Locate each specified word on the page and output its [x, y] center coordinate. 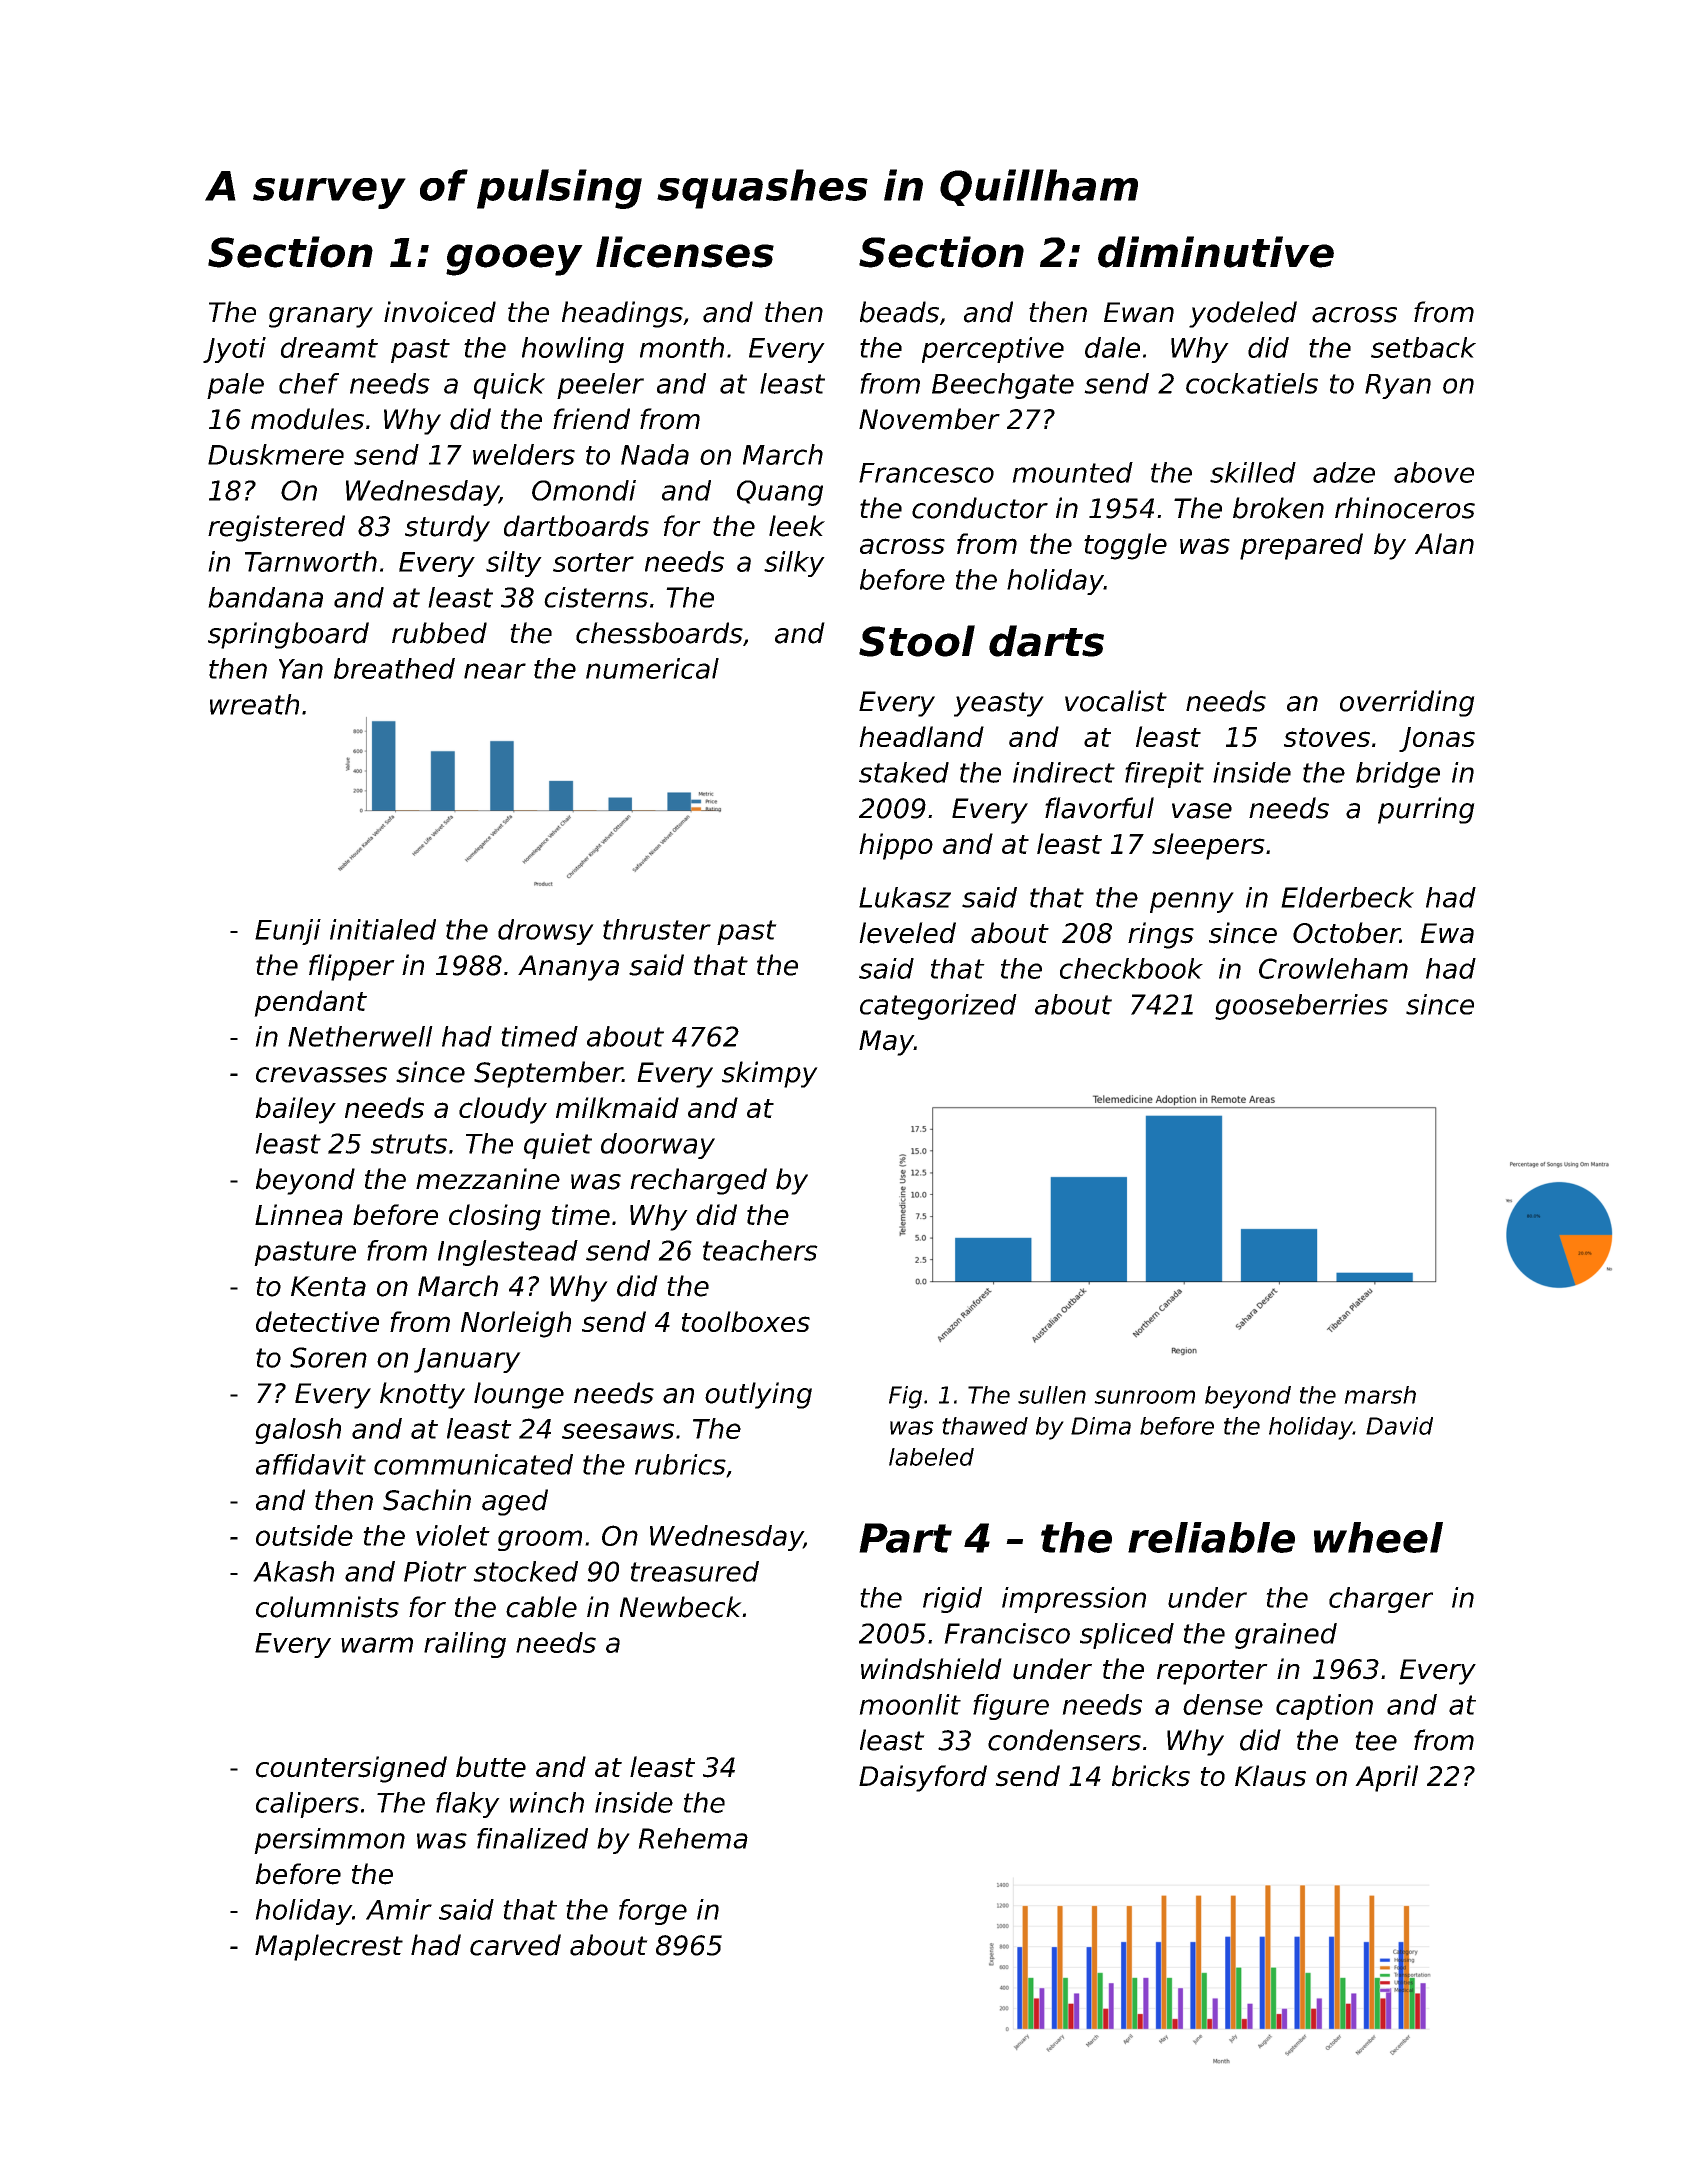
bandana [265, 597]
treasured [695, 1571]
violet [453, 1535]
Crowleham [1333, 968]
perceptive [993, 350]
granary [321, 317]
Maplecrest [329, 1947]
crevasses [321, 1075]
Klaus [1270, 1776]
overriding [1407, 703]
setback [1423, 347]
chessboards [659, 633]
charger [1381, 1600]
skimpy [770, 1074]
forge [653, 1912]
